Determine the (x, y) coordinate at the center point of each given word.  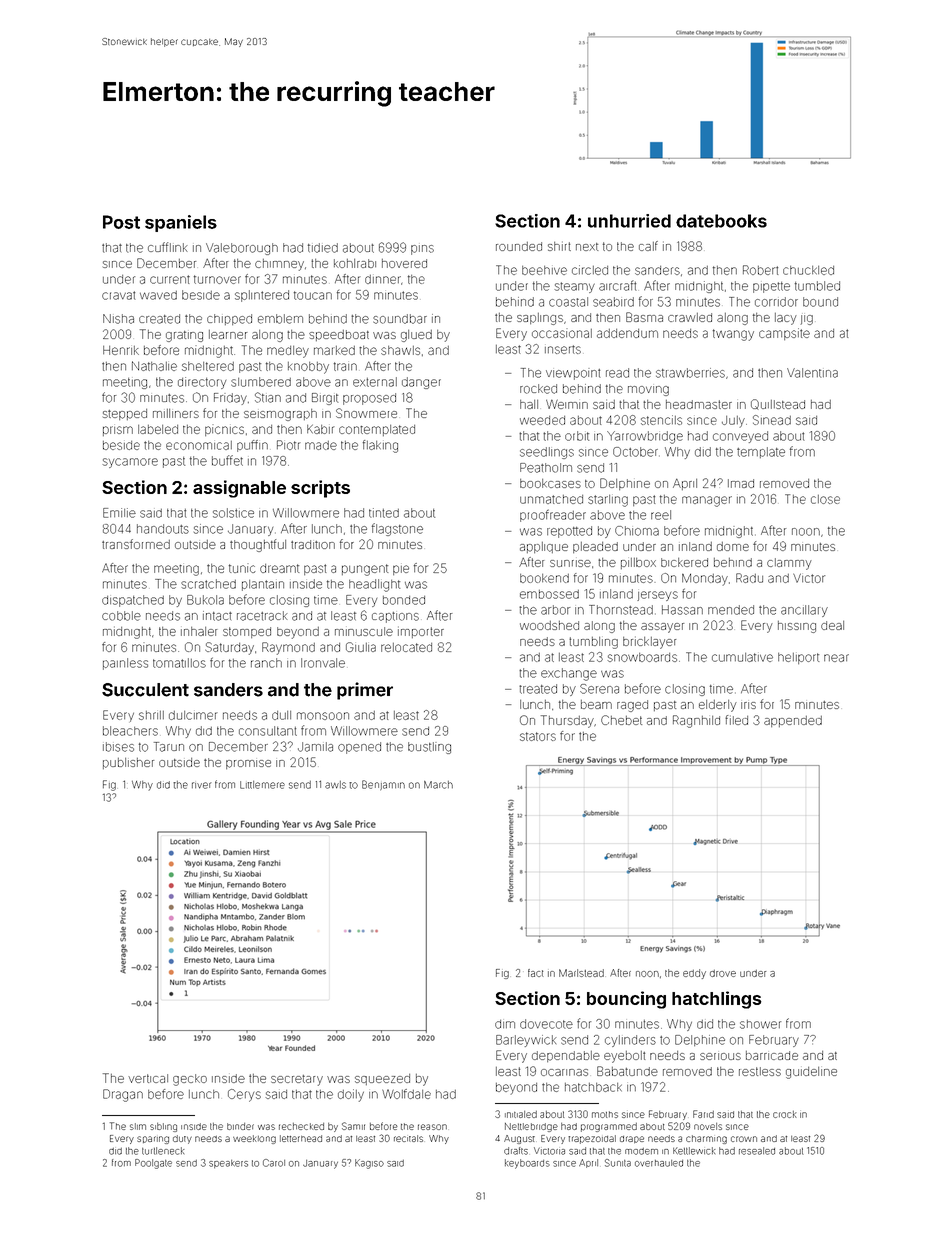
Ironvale (323, 663)
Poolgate (153, 1164)
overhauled (659, 1163)
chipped (229, 319)
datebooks (721, 221)
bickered (684, 562)
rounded (519, 246)
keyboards (527, 1164)
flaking (380, 446)
